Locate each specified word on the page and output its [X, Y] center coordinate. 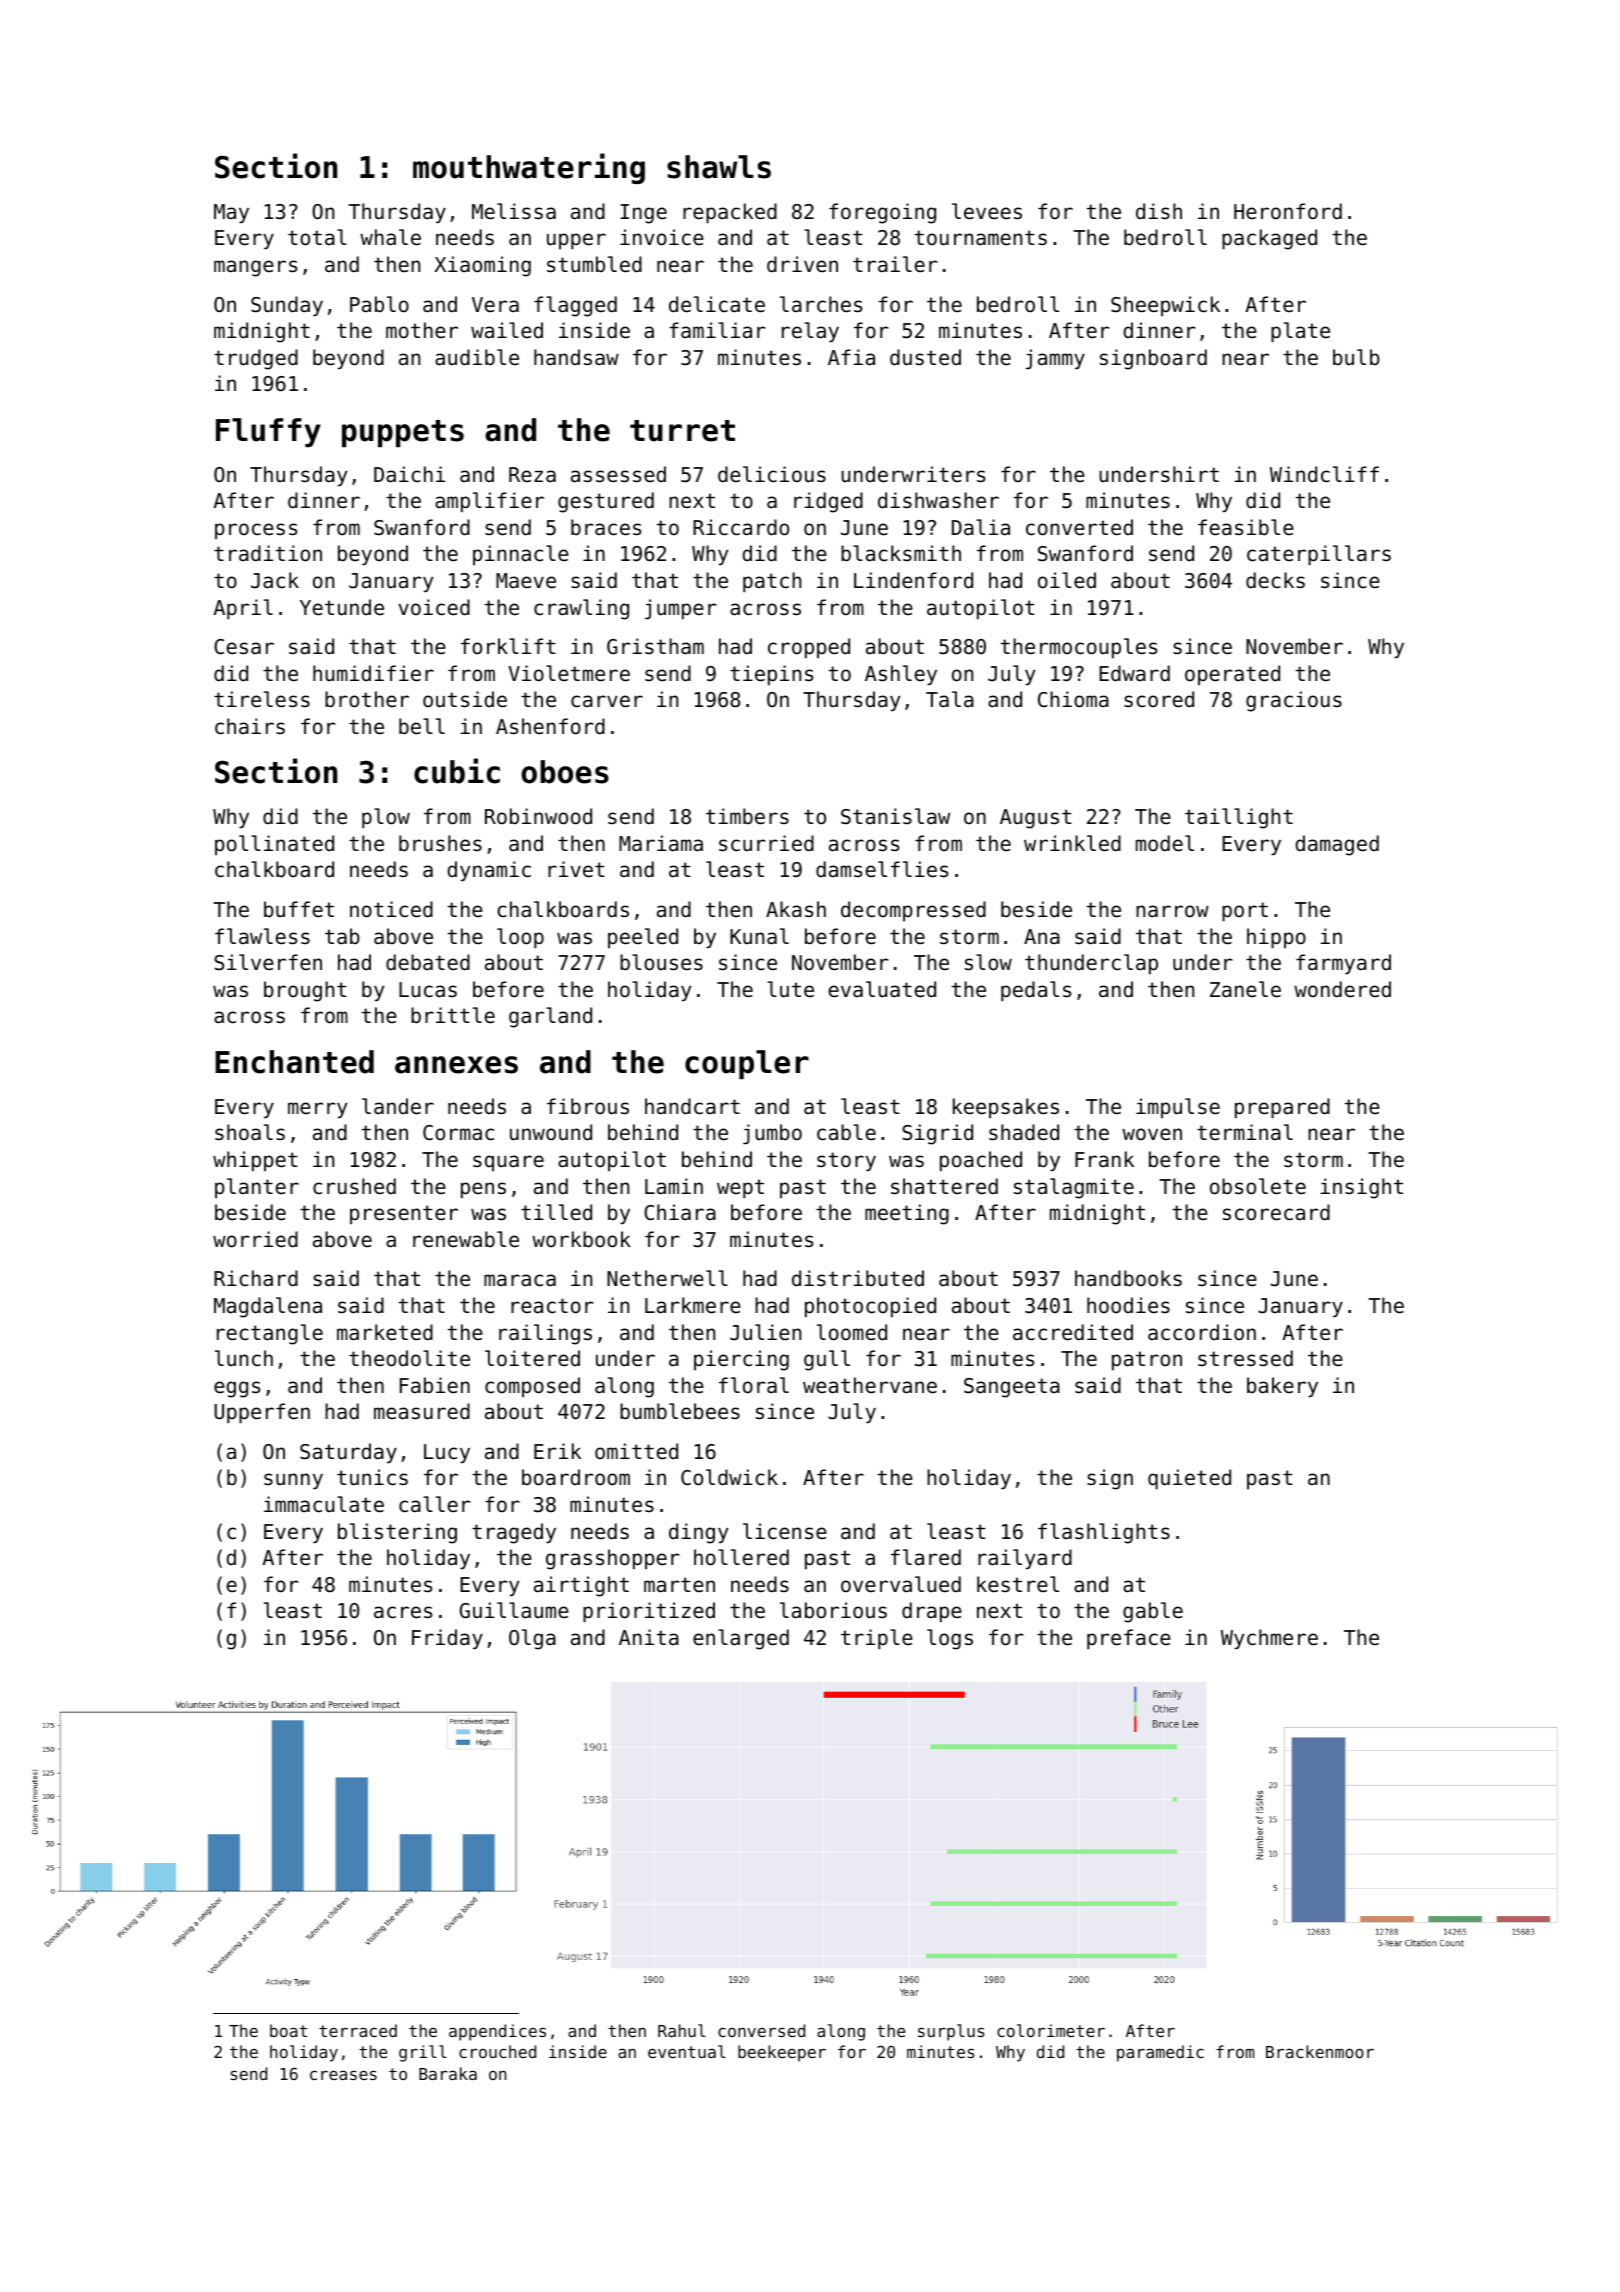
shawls [719, 167]
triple [877, 1639]
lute [790, 989]
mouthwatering [529, 168]
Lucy [447, 1454]
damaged [1337, 845]
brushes [440, 843]
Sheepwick [1165, 306]
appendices [497, 2032]
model [1165, 843]
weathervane [870, 1385]
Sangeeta [1012, 1388]
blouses [661, 962]
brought [305, 991]
